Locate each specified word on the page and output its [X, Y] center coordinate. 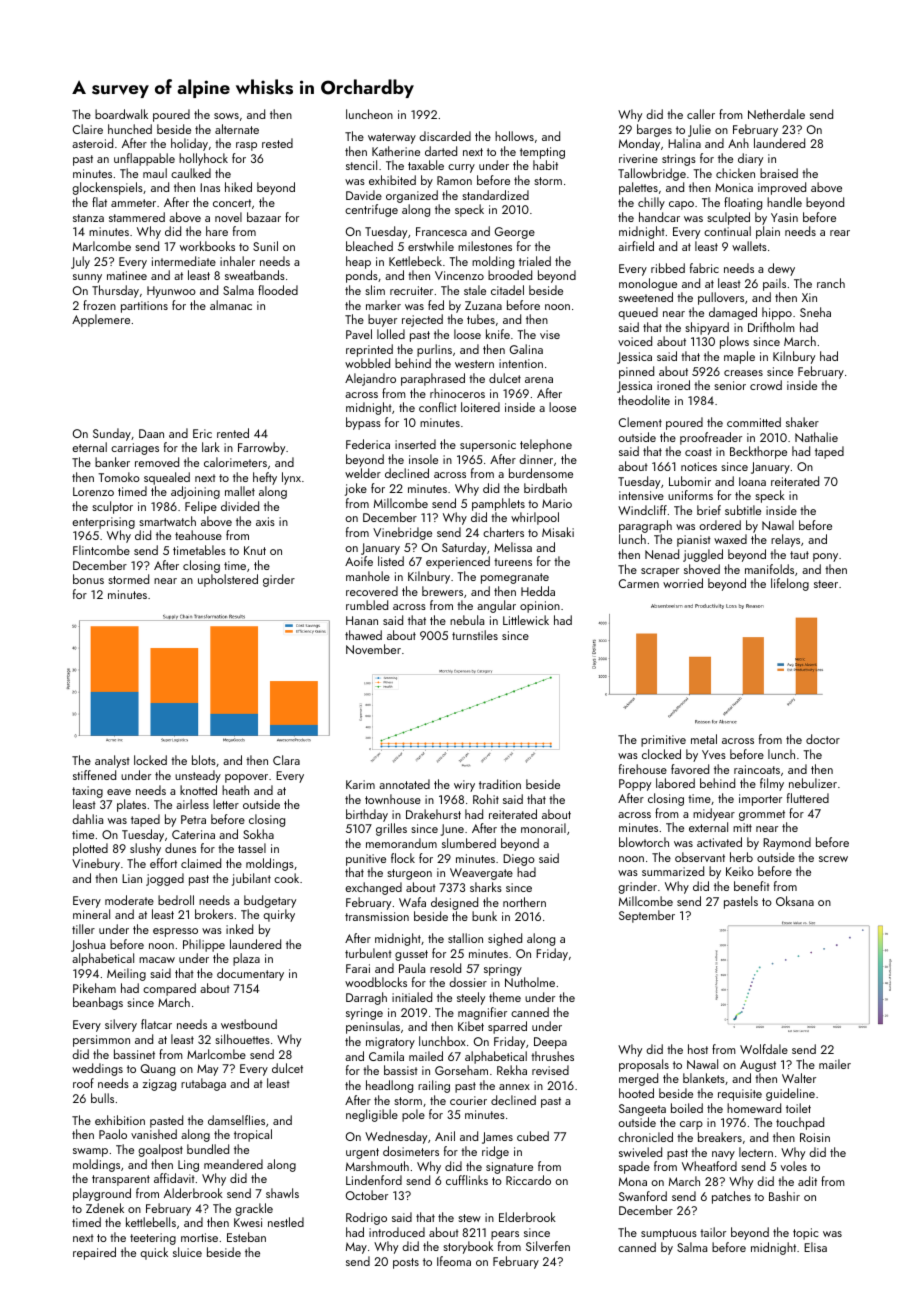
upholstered [228, 580]
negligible [372, 1115]
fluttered [808, 798]
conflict [438, 407]
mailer [835, 1064]
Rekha [512, 1070]
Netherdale [776, 114]
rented [233, 433]
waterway [392, 138]
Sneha [815, 312]
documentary [250, 974]
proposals [644, 1065]
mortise [199, 1237]
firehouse [643, 769]
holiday [189, 144]
